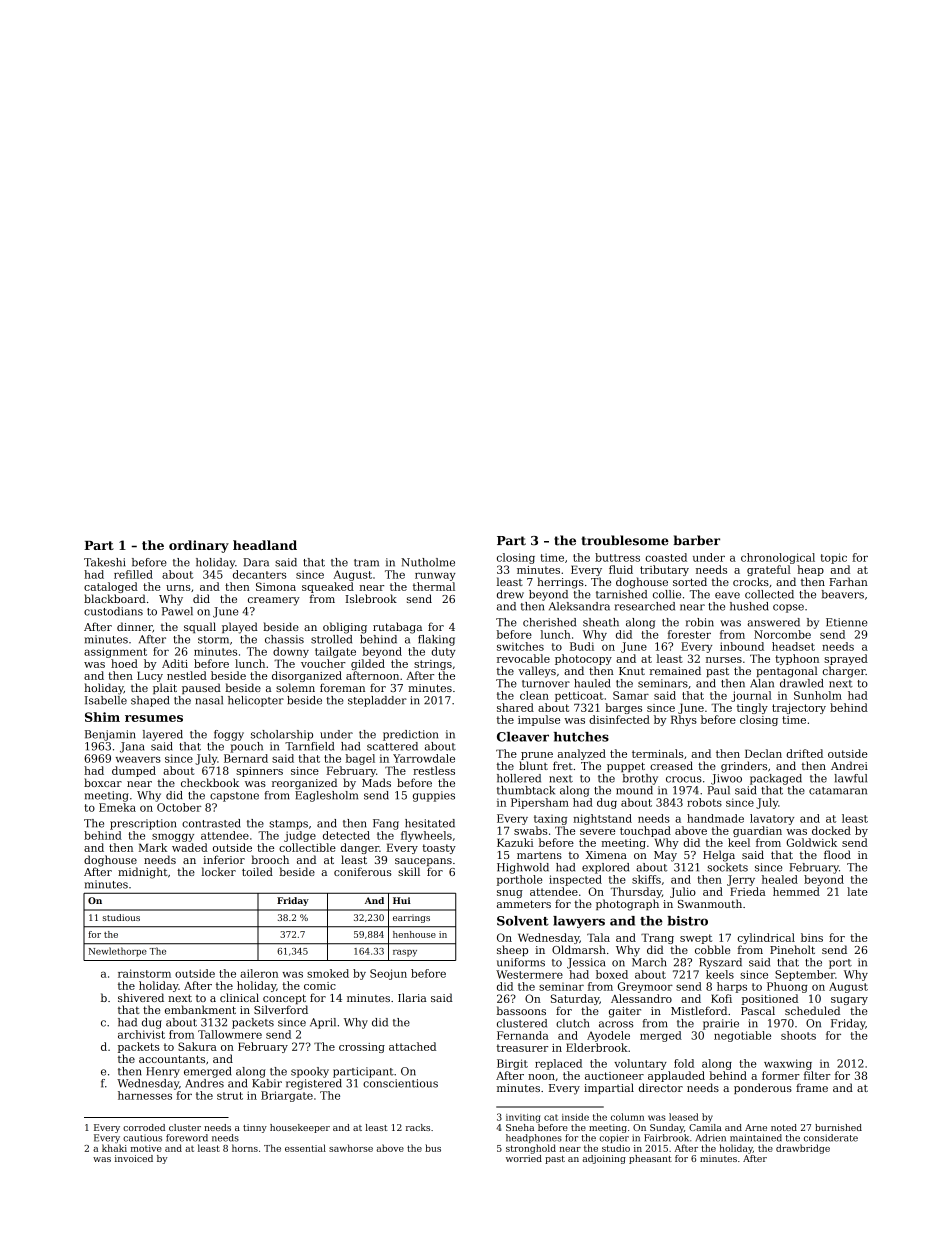  Describe the element at coordinates (142, 873) in the screenshot. I see `midnight` at that location.
